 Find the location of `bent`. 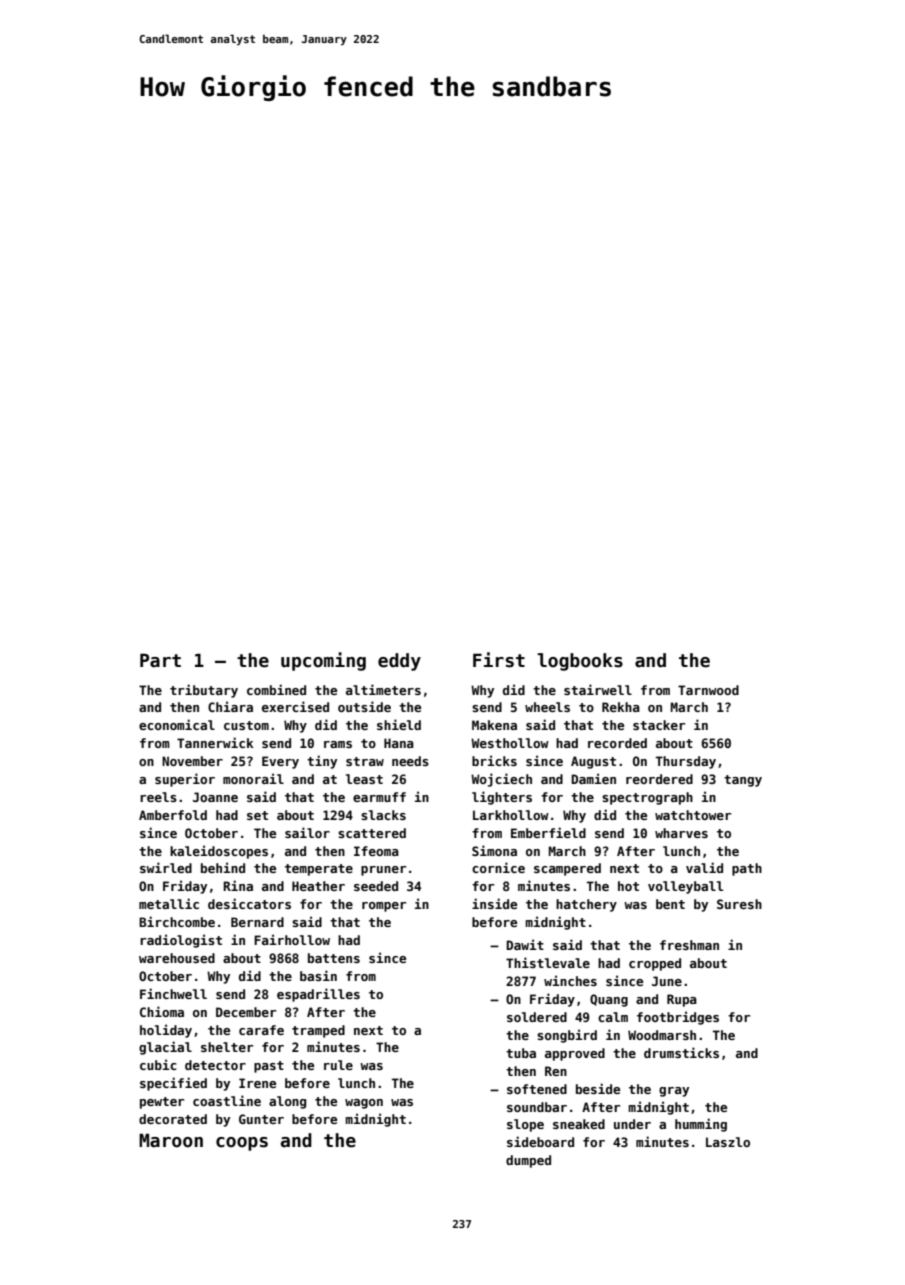

bent is located at coordinates (670, 904).
